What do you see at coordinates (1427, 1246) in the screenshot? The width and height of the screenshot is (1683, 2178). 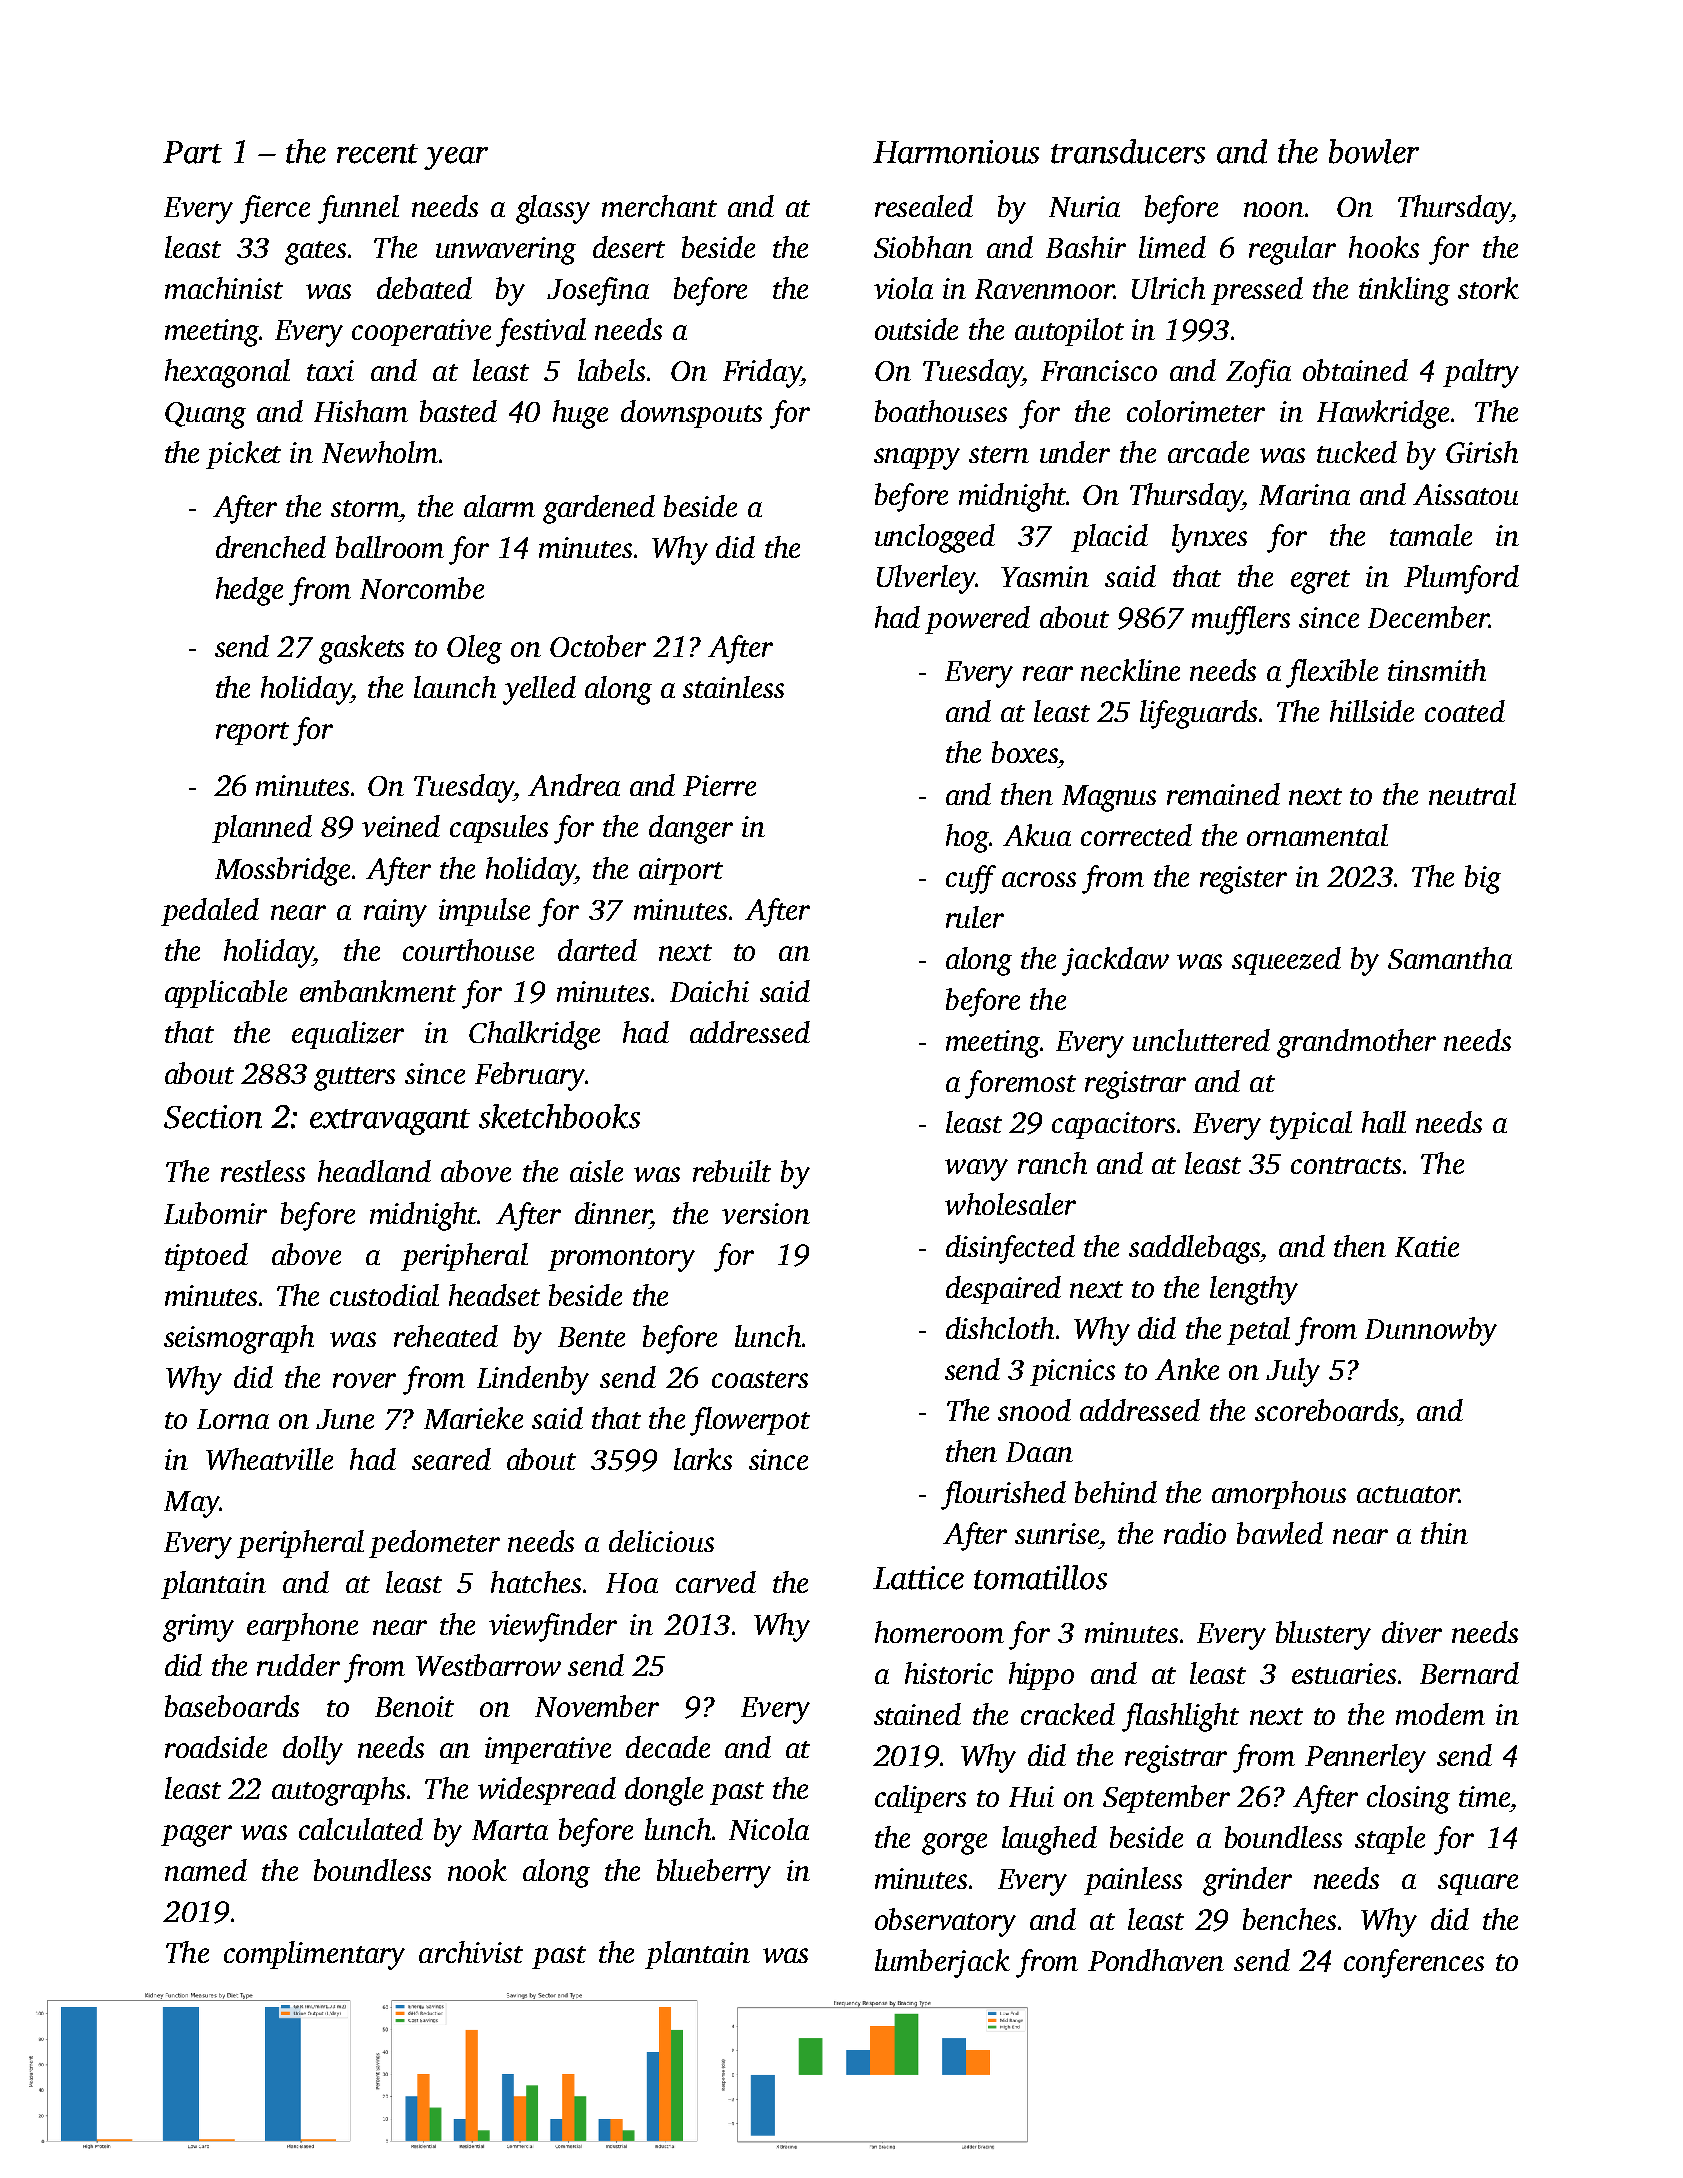 I see `Katie` at bounding box center [1427, 1246].
